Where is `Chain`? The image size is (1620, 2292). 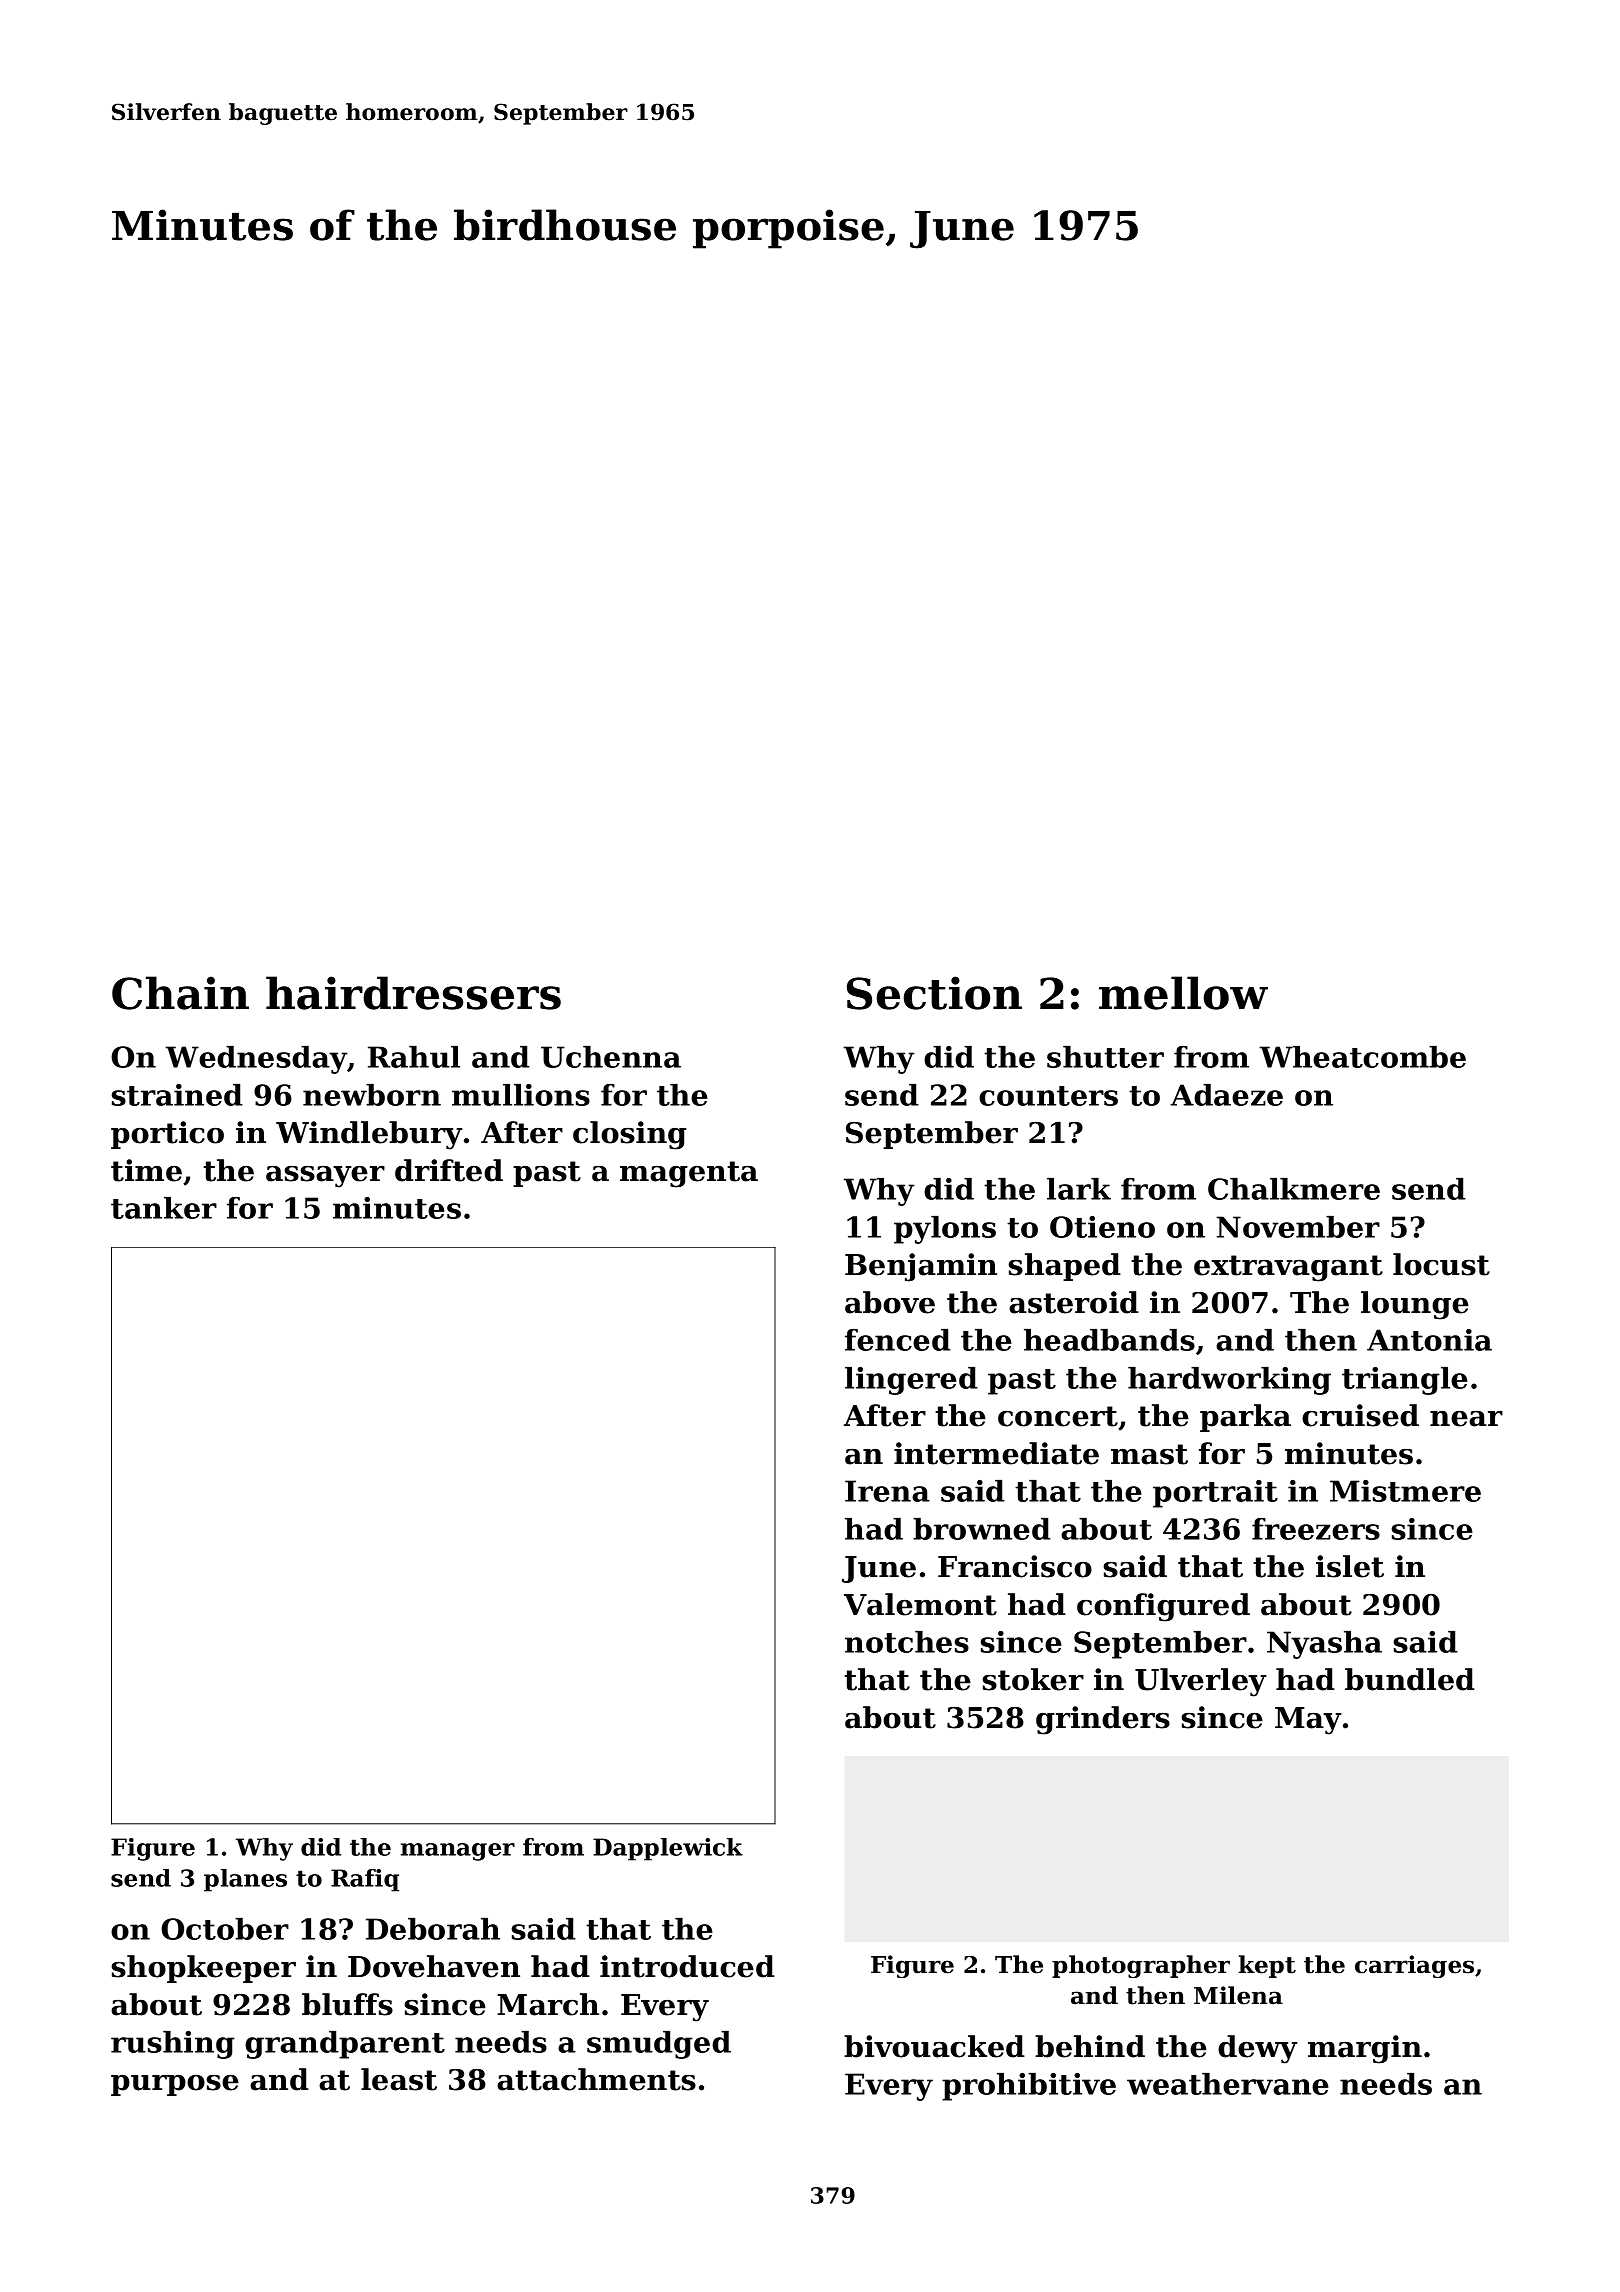 Chain is located at coordinates (180, 993).
